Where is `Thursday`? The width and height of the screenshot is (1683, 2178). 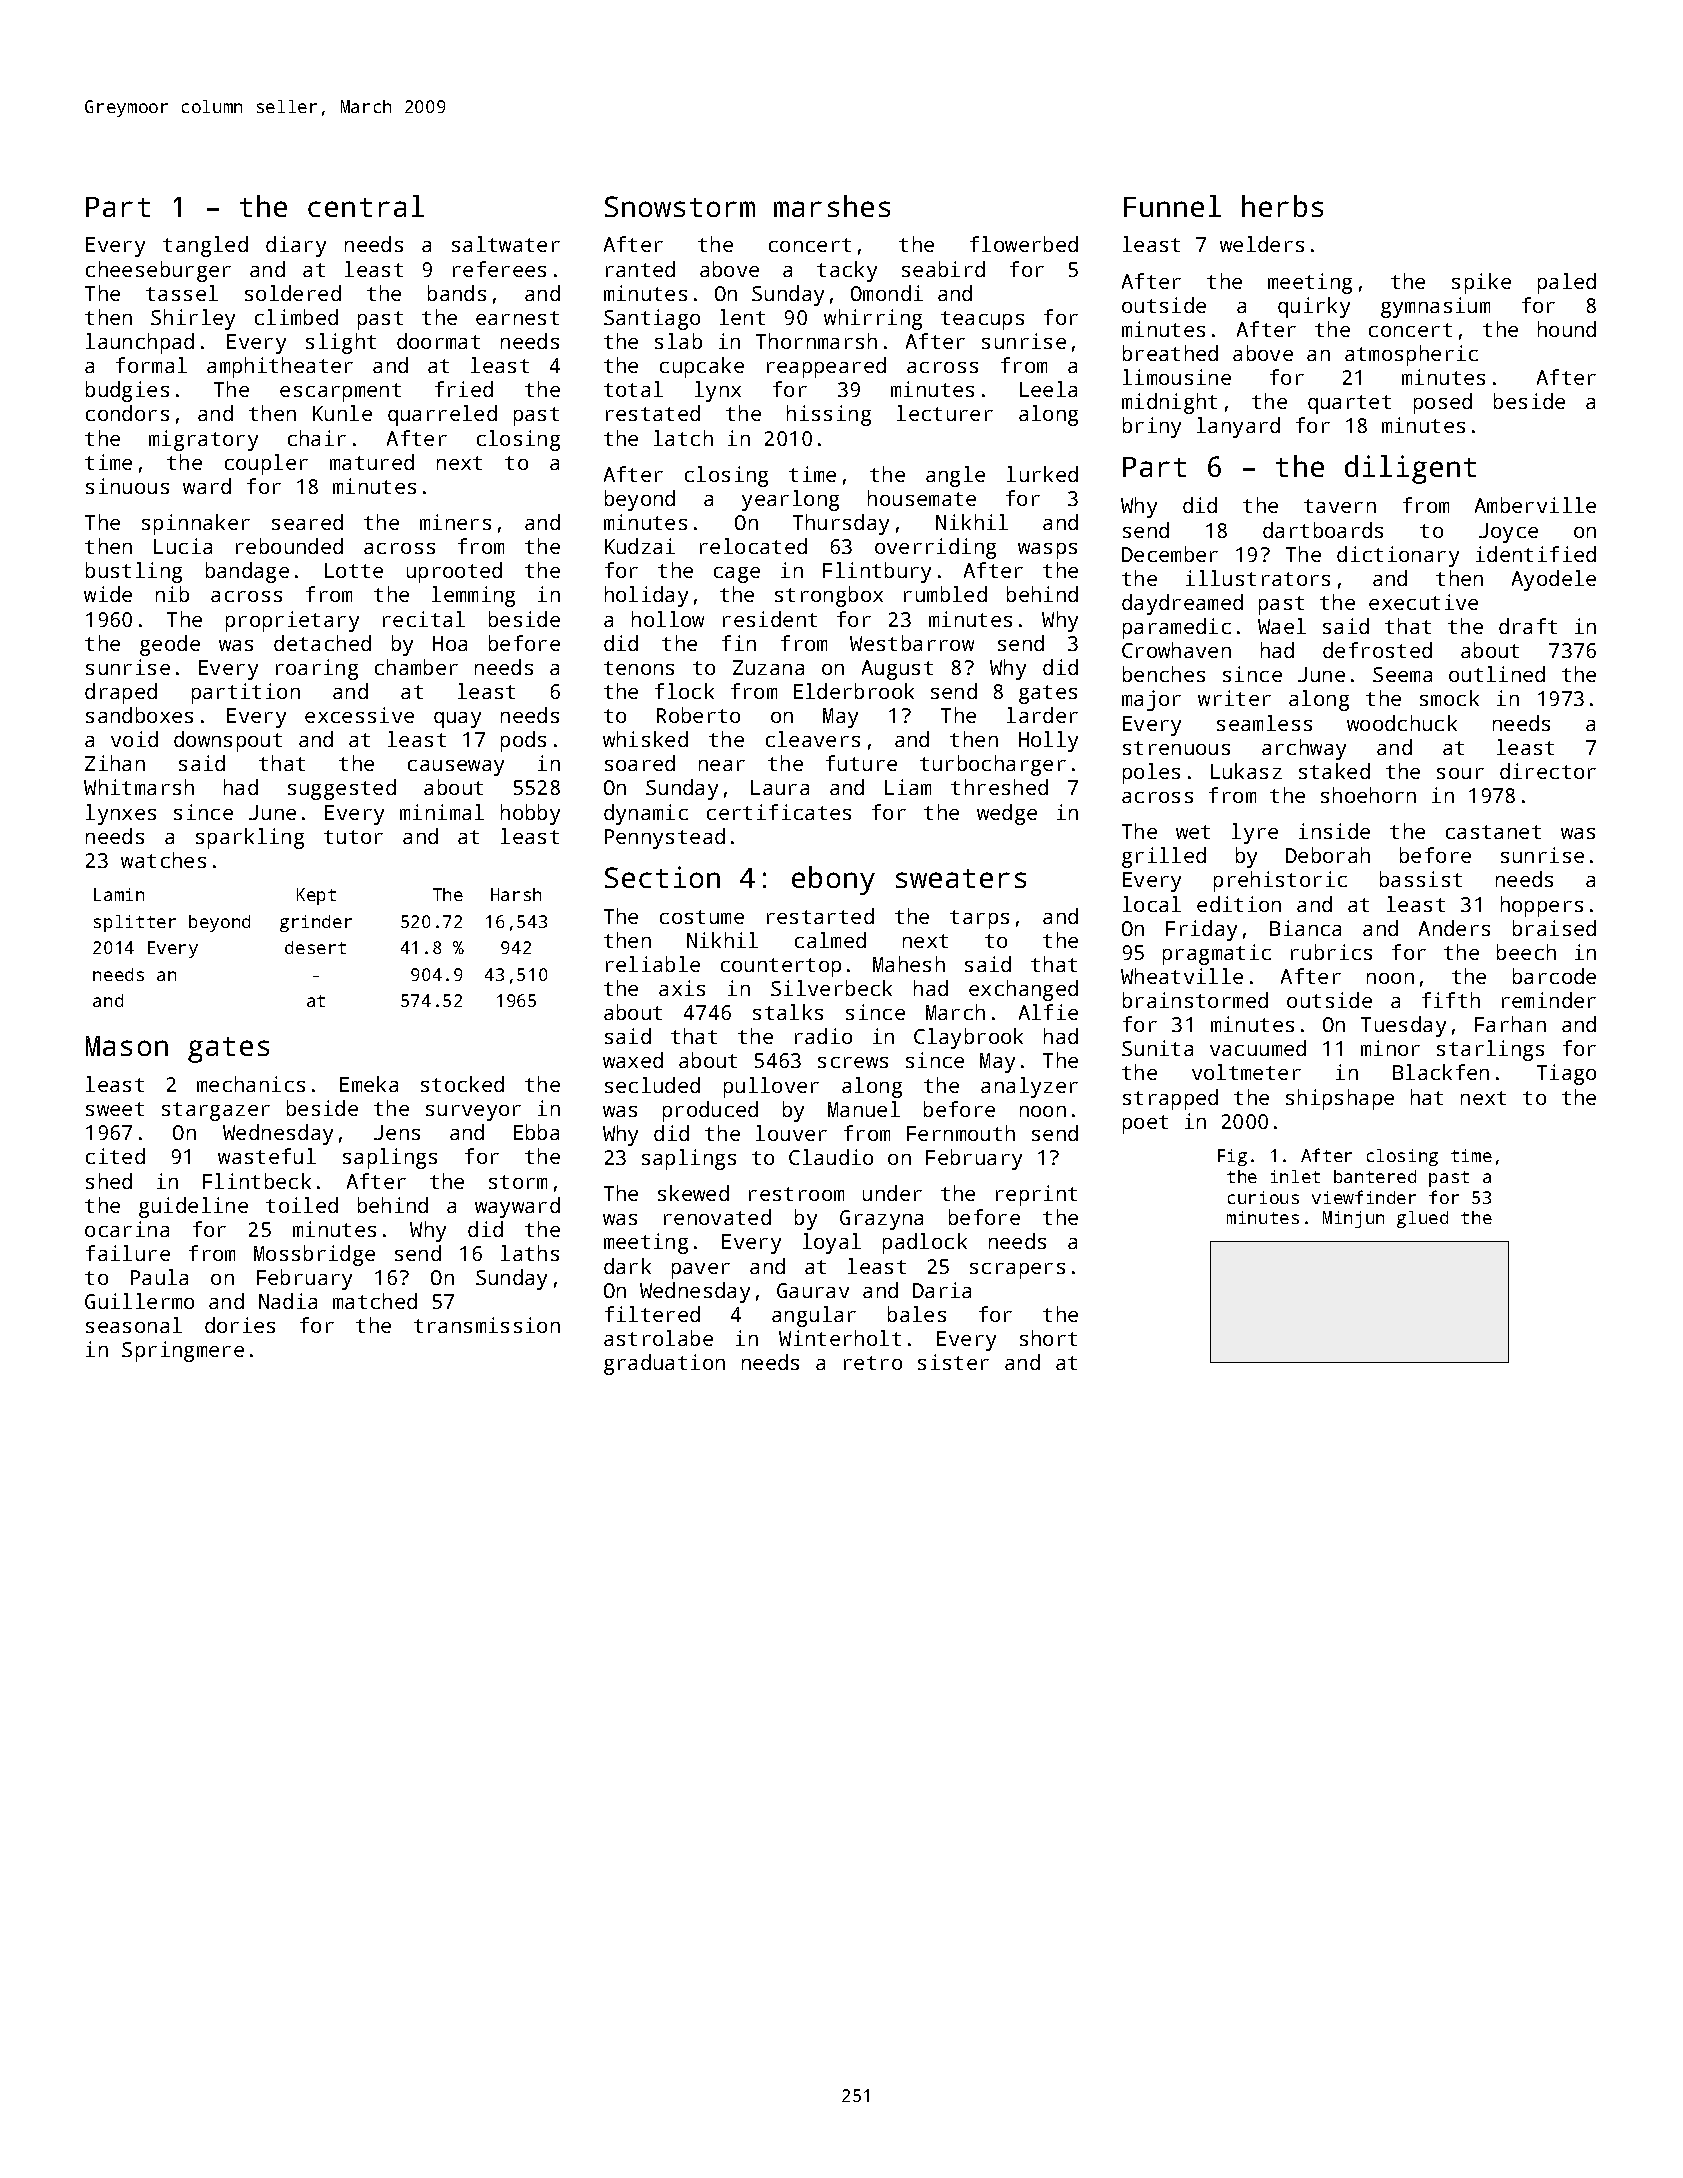
Thursday is located at coordinates (841, 524).
